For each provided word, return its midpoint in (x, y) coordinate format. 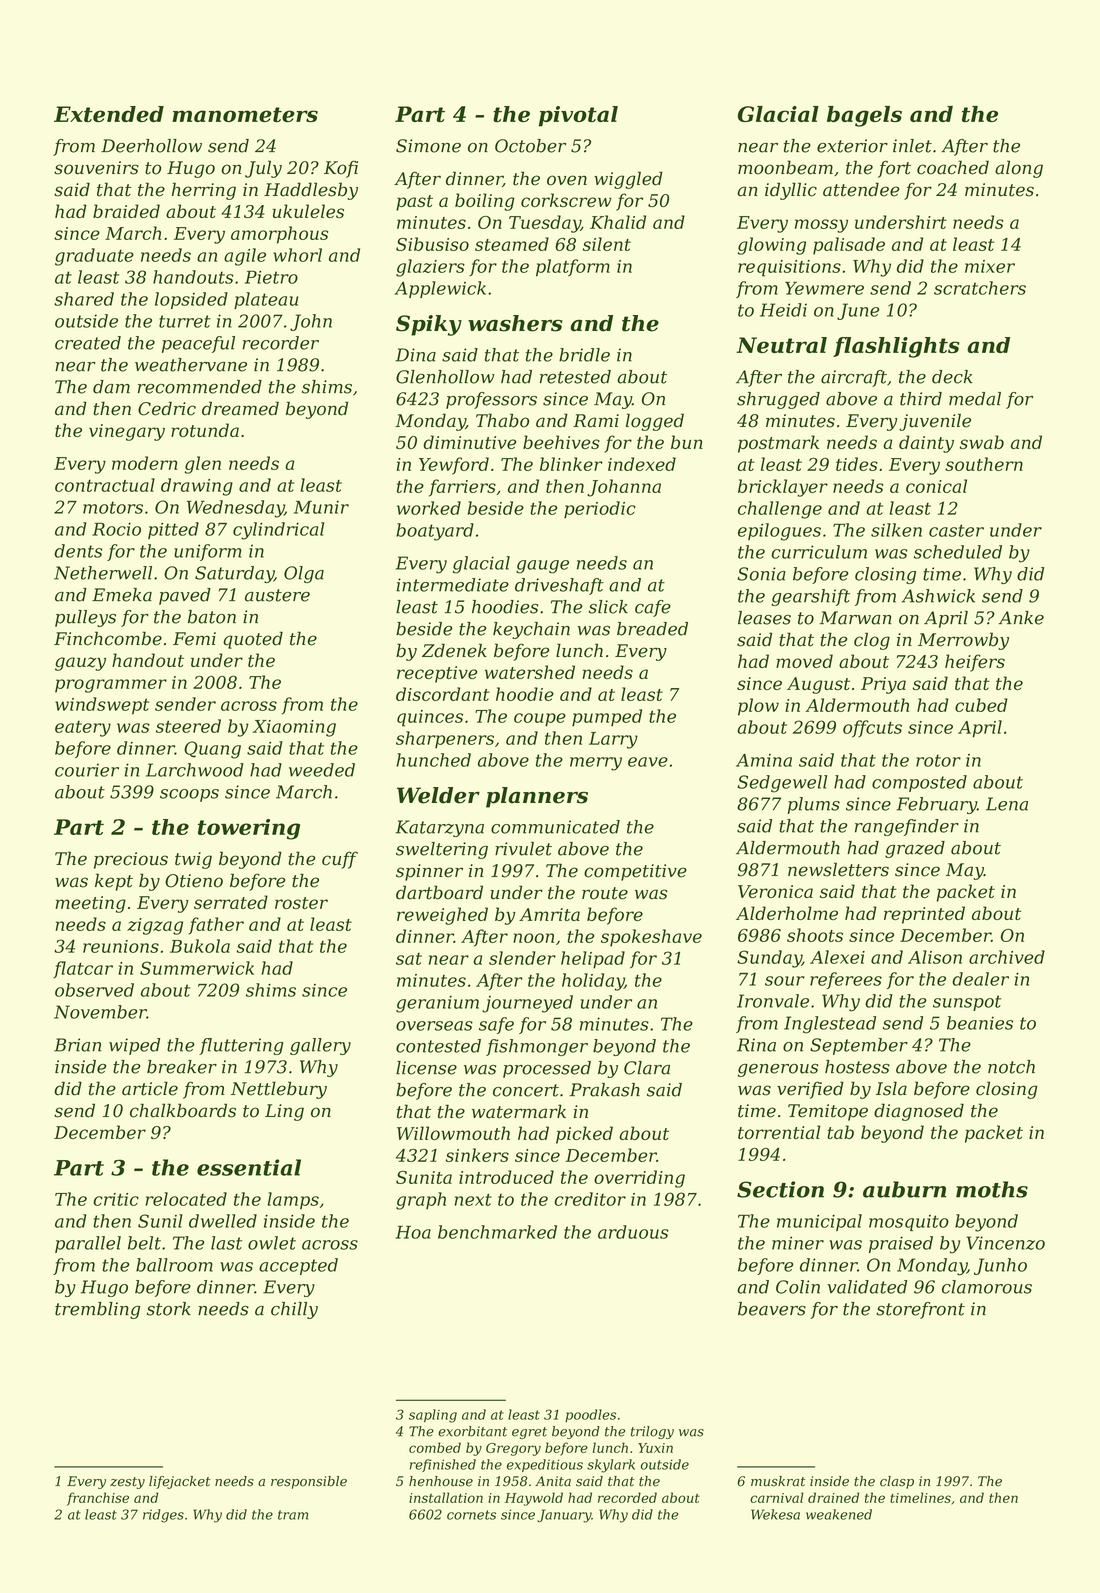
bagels (864, 116)
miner (798, 1243)
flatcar (83, 969)
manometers (245, 114)
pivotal (578, 116)
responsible (309, 1482)
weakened (839, 1514)
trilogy (652, 1432)
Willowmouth (453, 1133)
